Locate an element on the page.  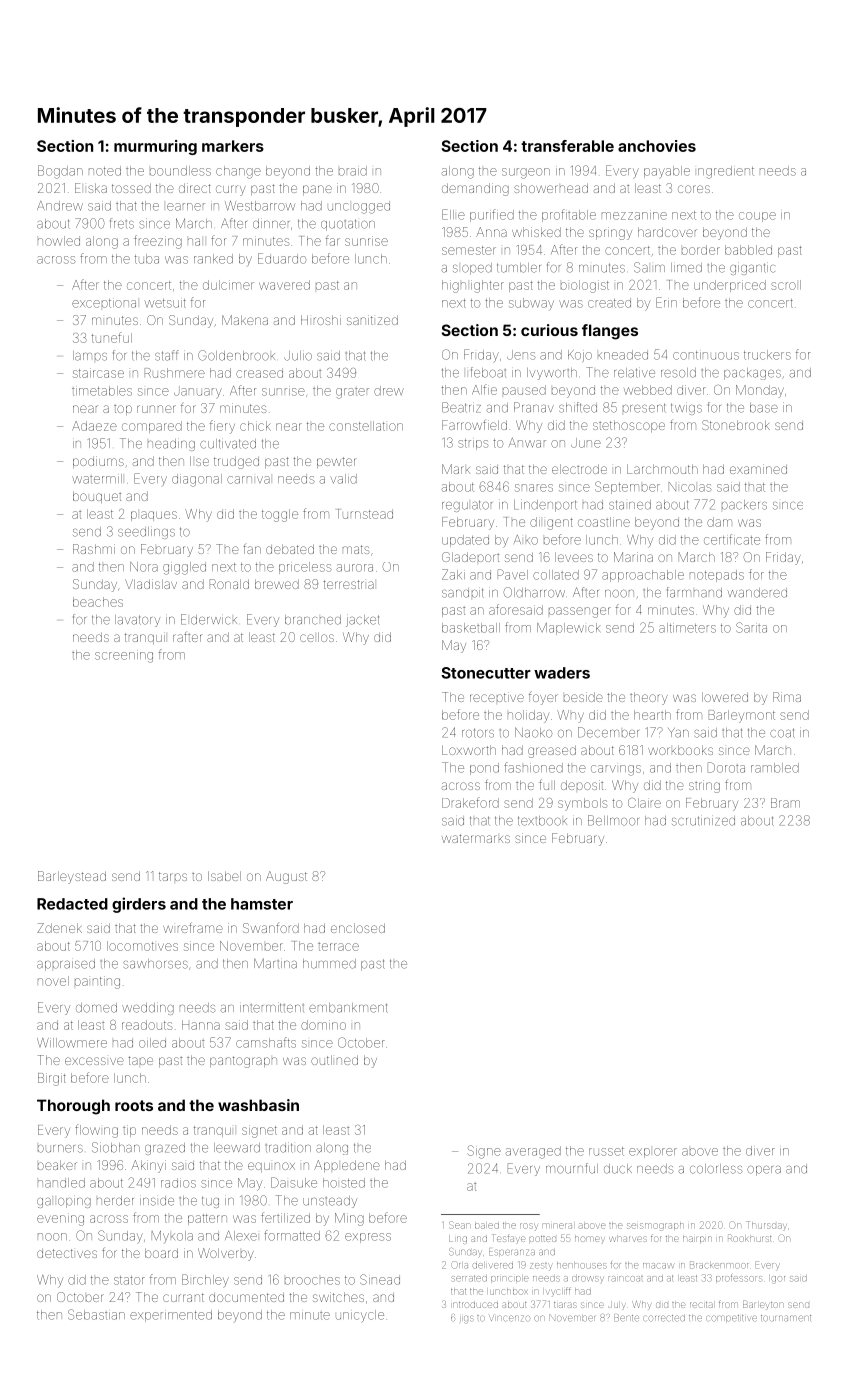
curry is located at coordinates (231, 190).
